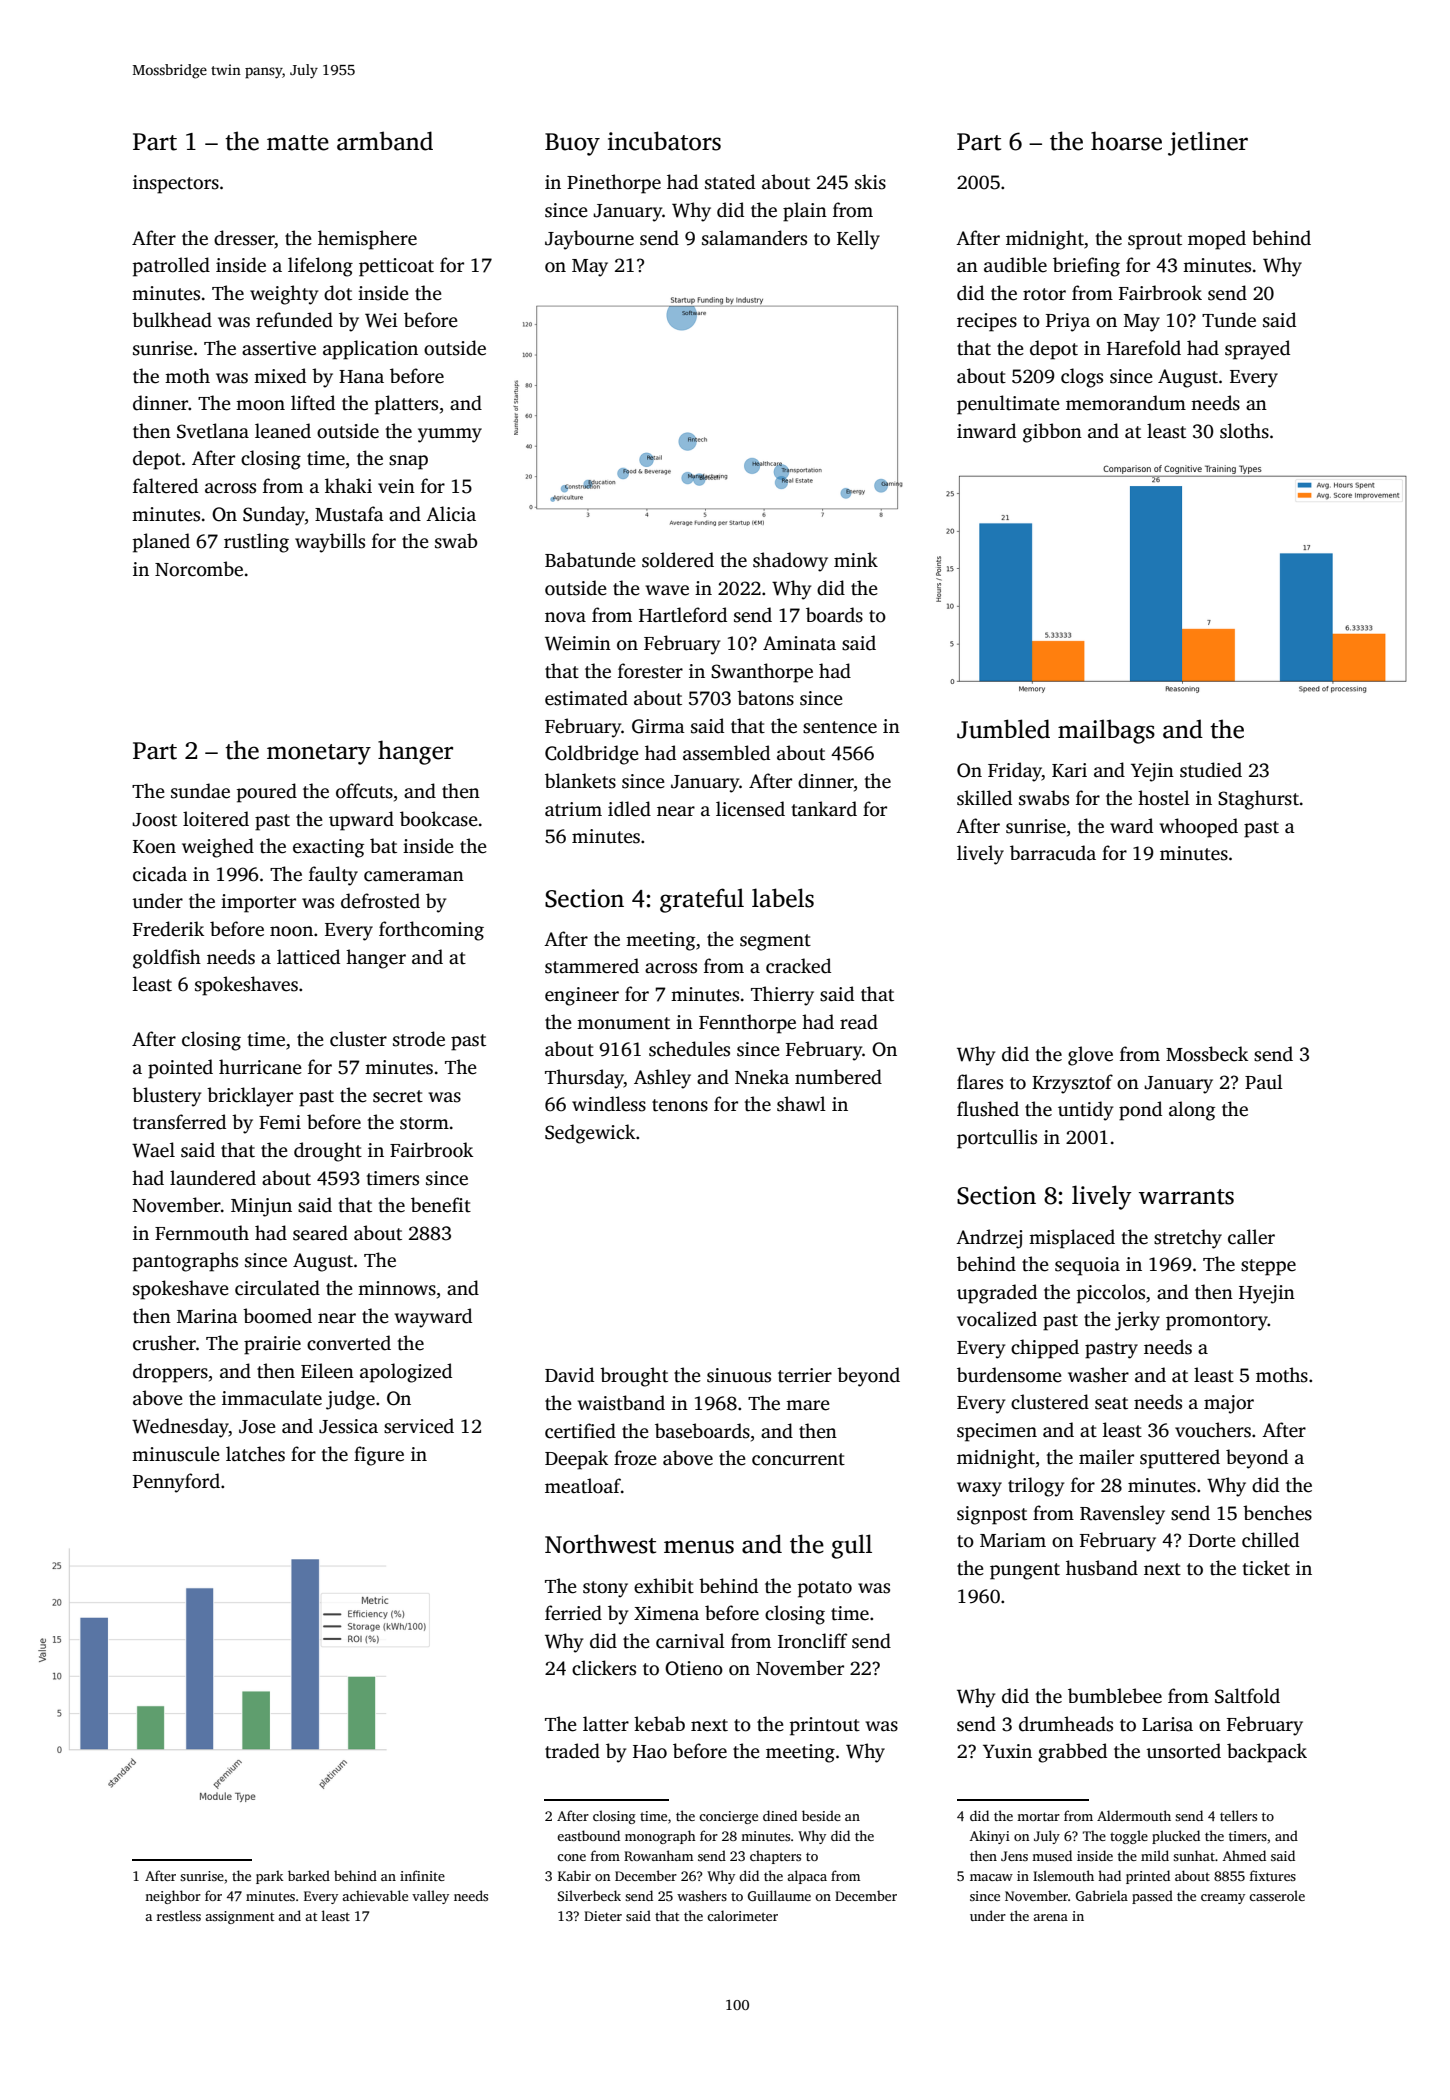 This image has height=2100, width=1450. I want to click on stammered, so click(592, 966).
